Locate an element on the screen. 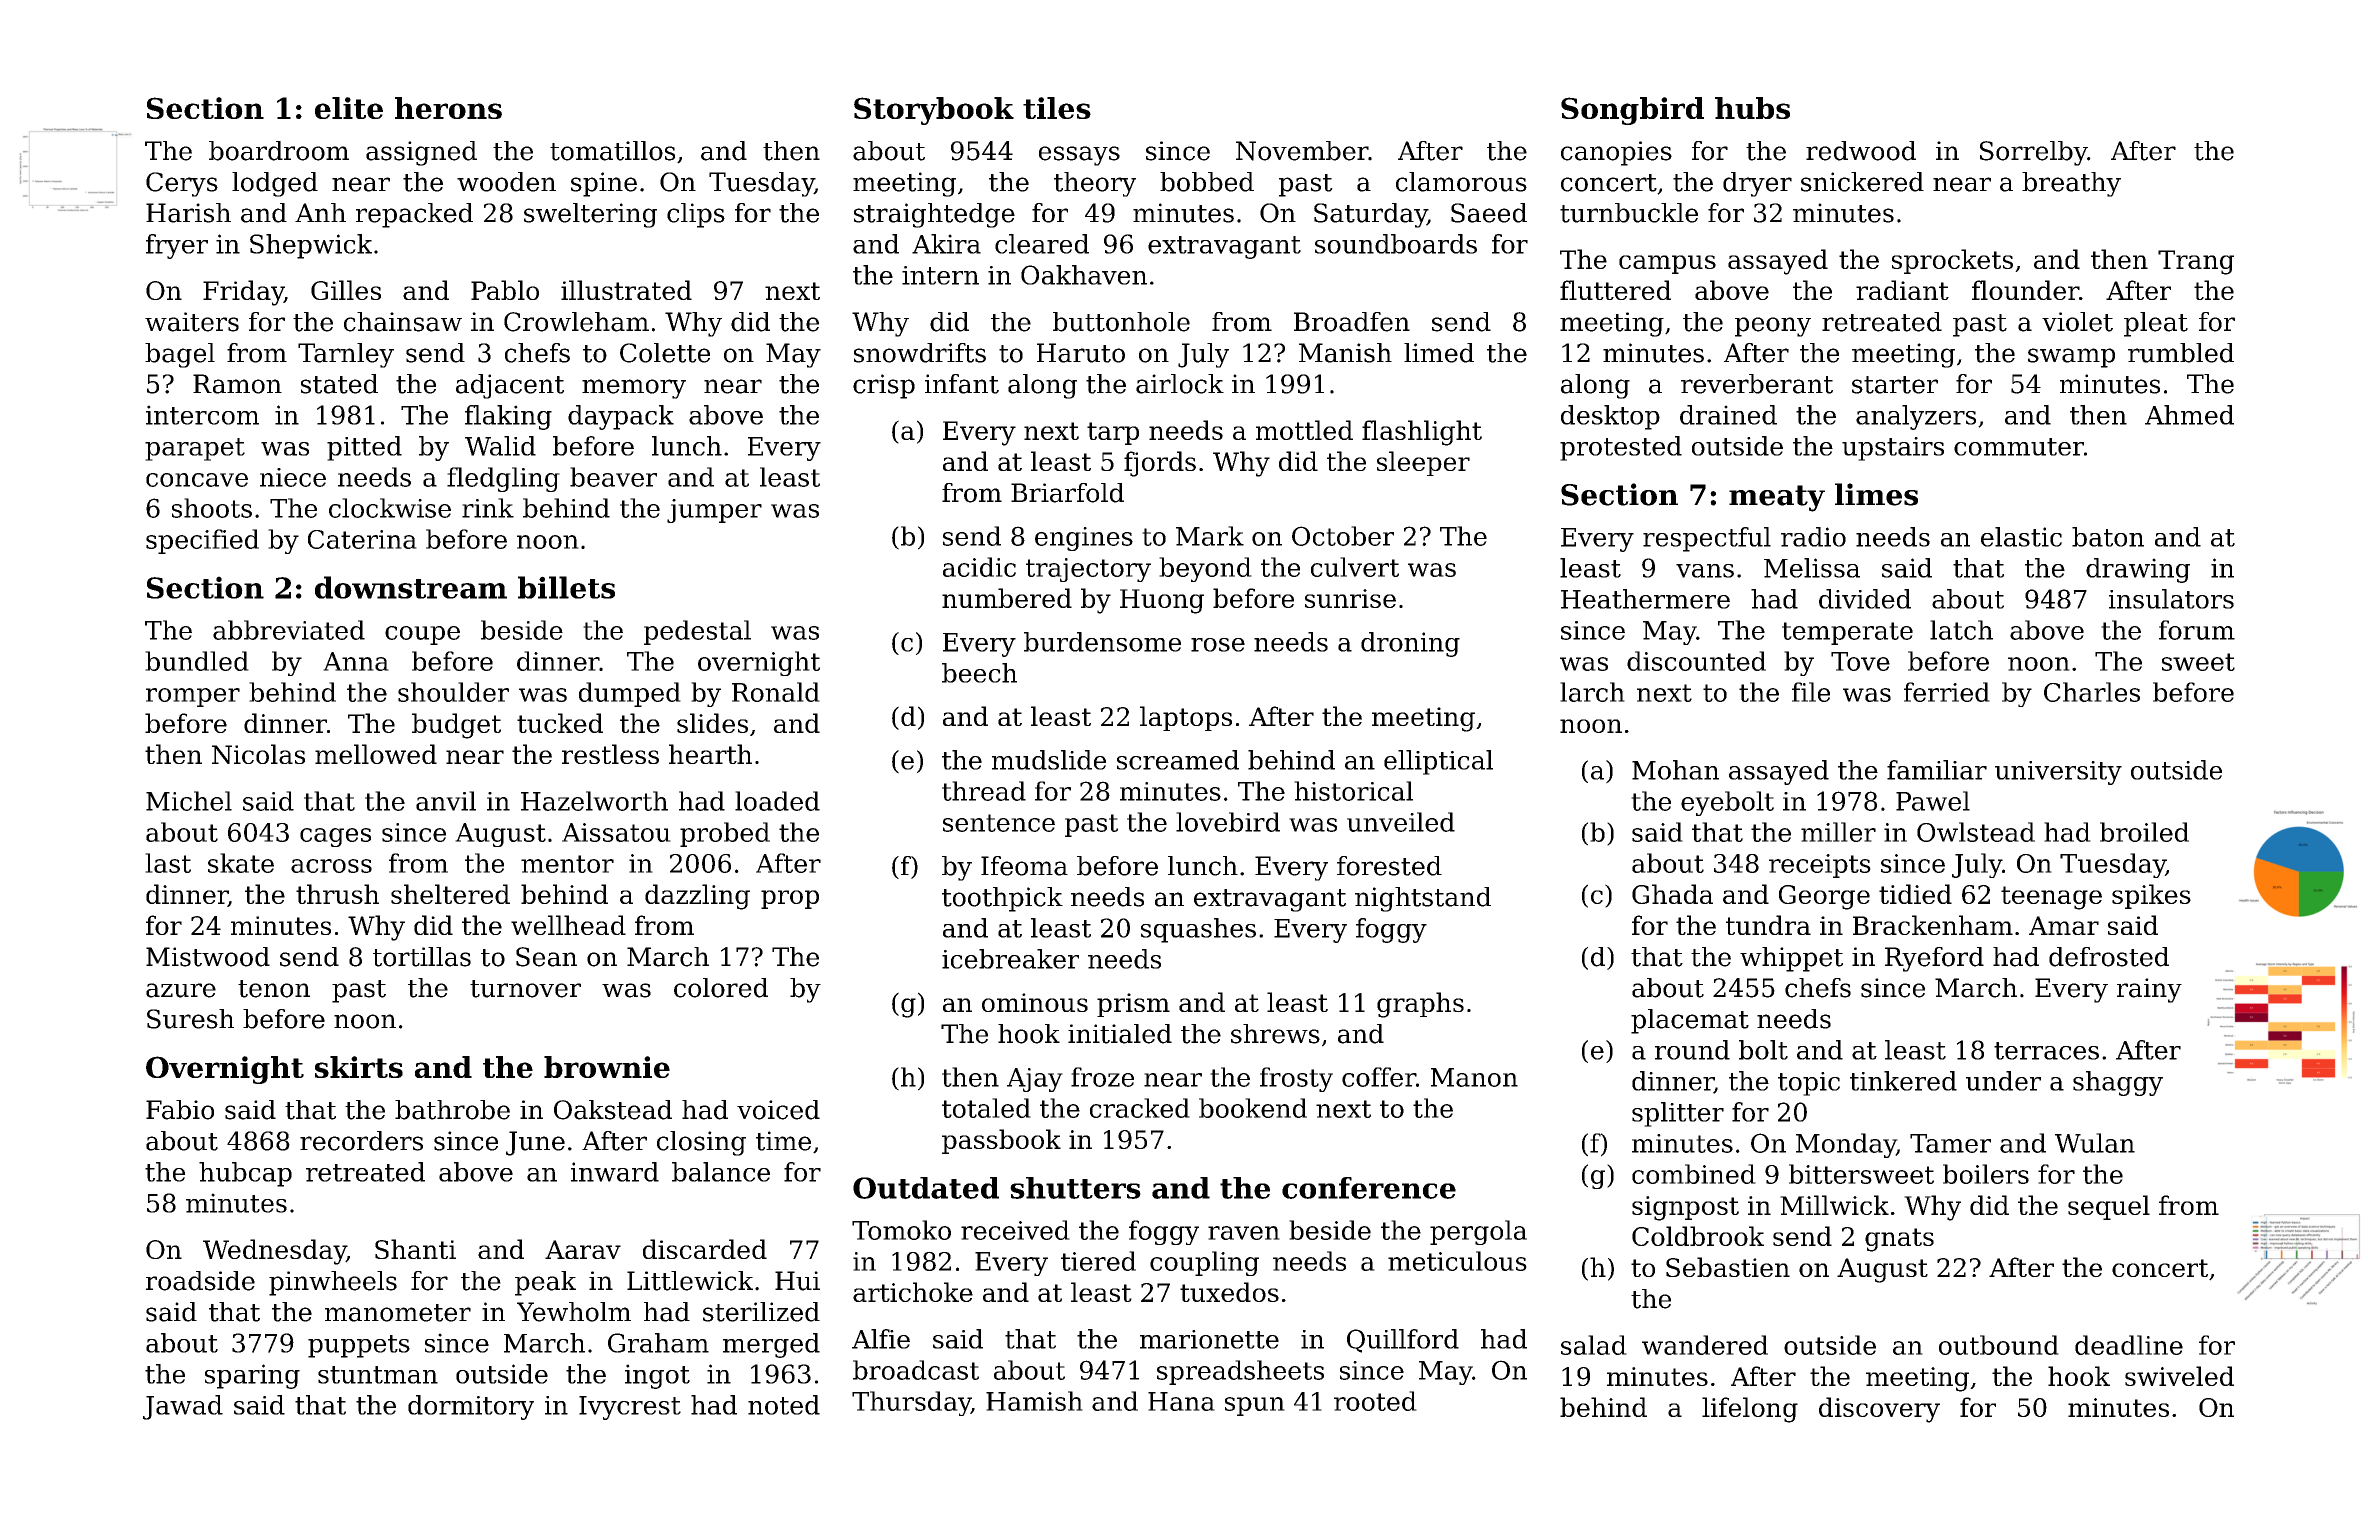  elite is located at coordinates (349, 108).
